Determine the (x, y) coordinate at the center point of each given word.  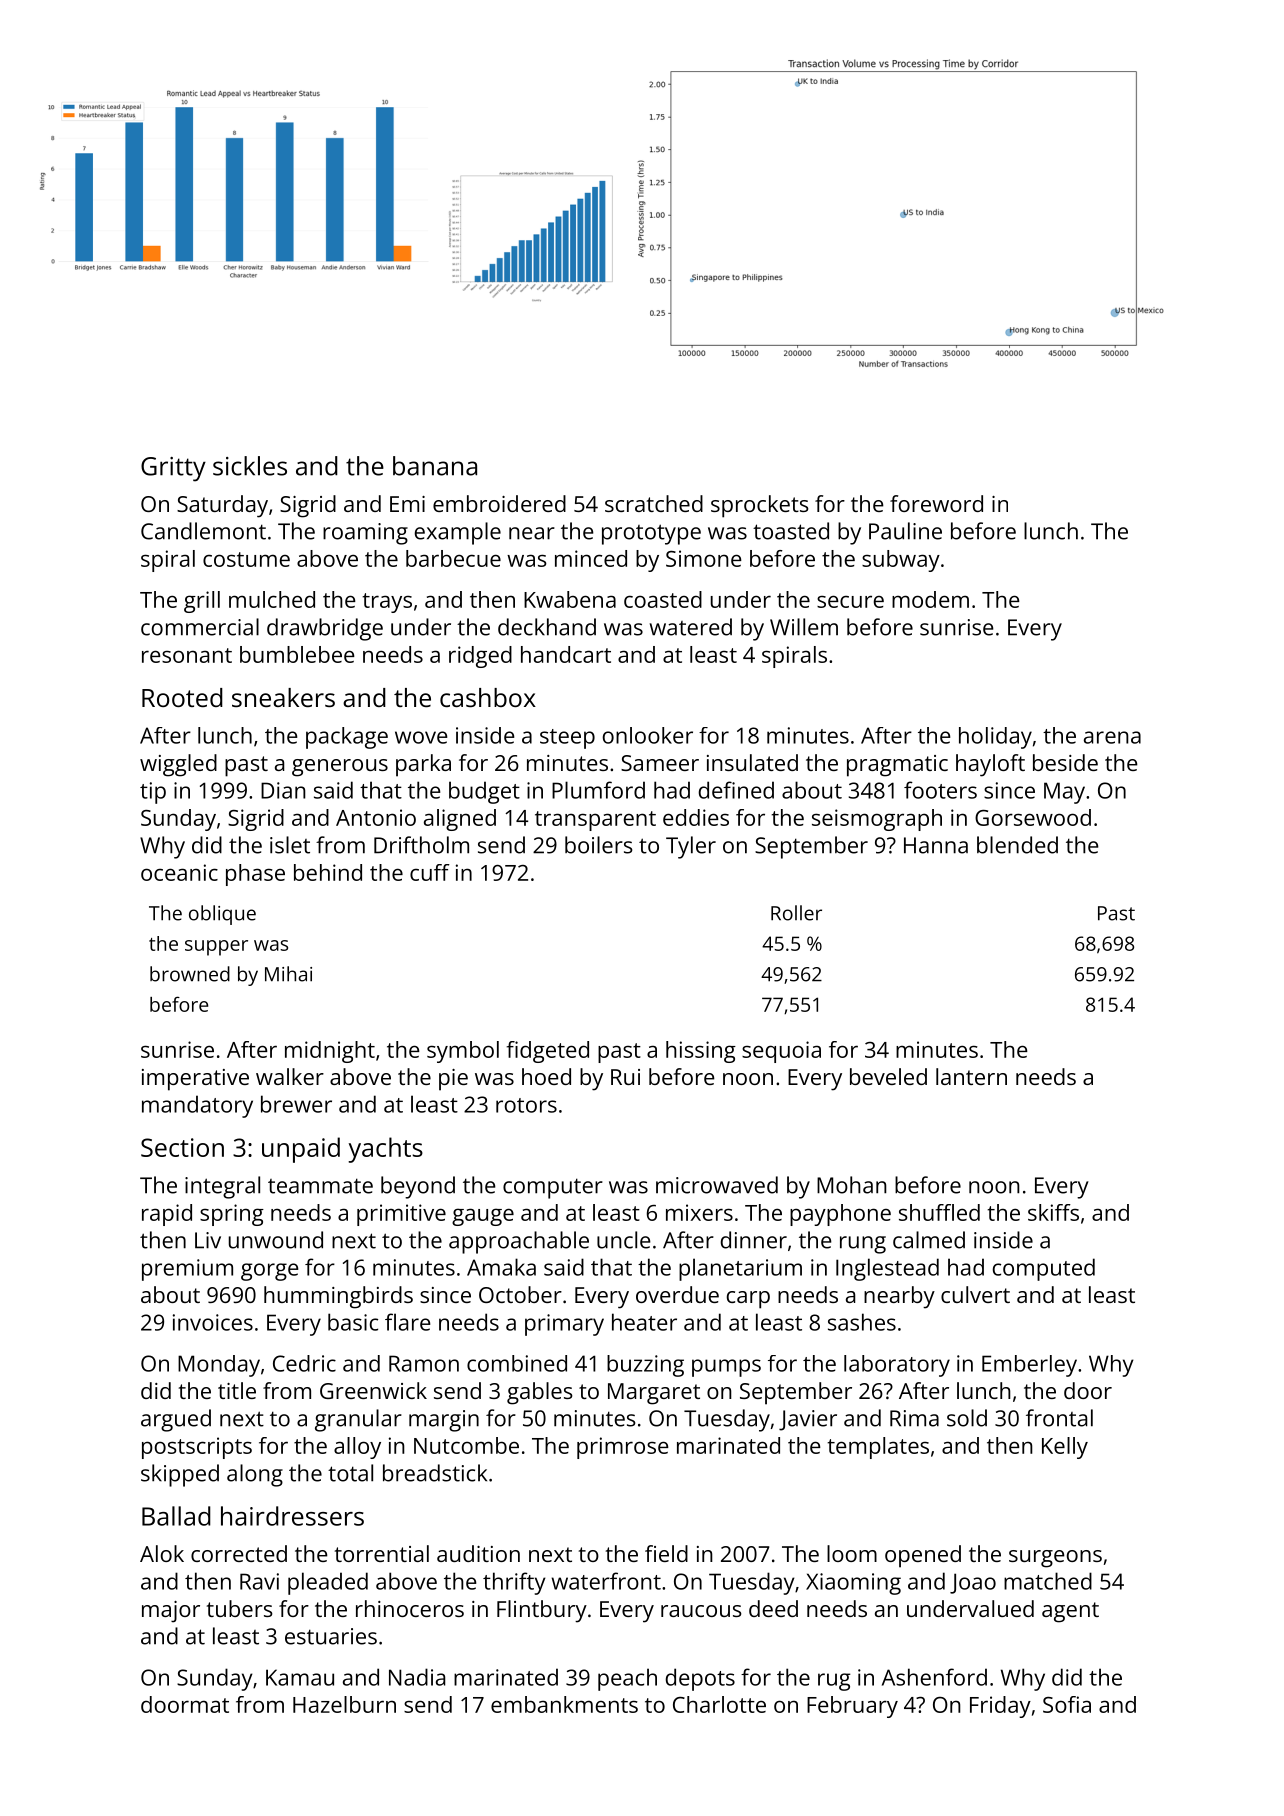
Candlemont (203, 531)
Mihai (288, 974)
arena (1112, 737)
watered (691, 627)
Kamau (300, 1677)
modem (930, 599)
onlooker (648, 735)
